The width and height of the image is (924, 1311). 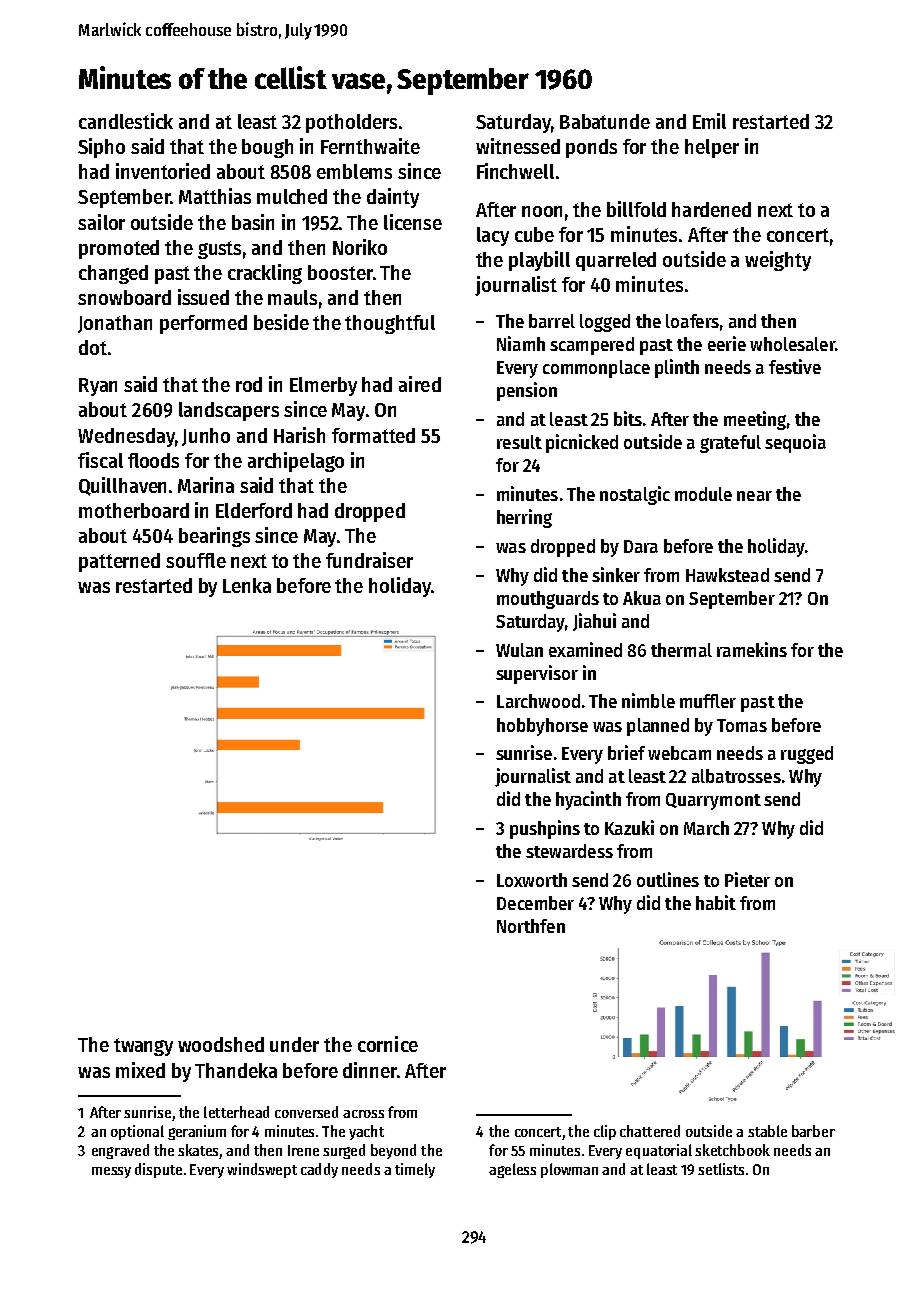 I want to click on barrel, so click(x=552, y=321).
